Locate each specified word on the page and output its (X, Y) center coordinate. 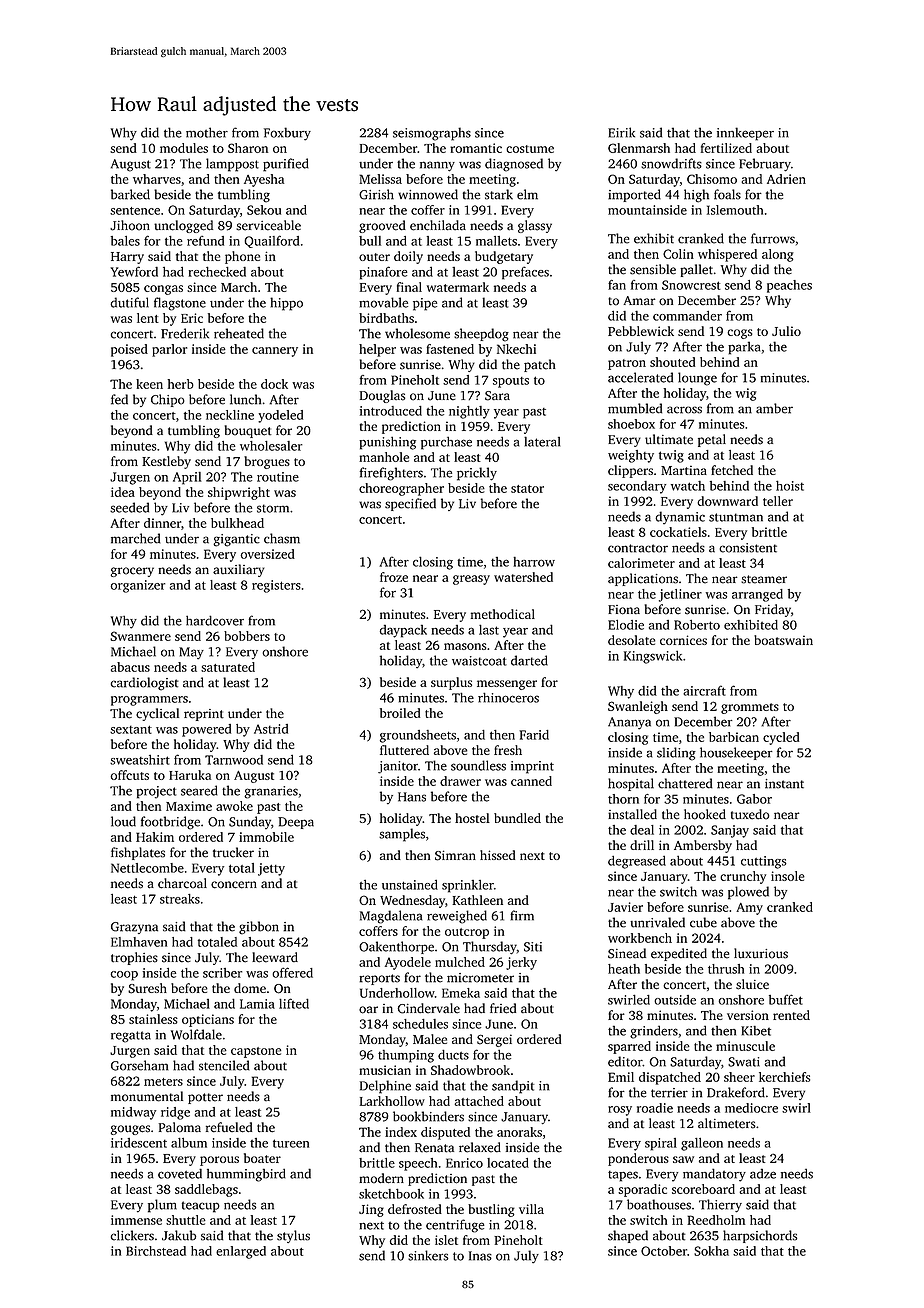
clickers (132, 1235)
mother (207, 132)
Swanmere (140, 636)
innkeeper (745, 134)
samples (402, 835)
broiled (400, 713)
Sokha (711, 1251)
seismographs (432, 134)
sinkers (428, 1255)
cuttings (764, 862)
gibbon (259, 928)
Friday (773, 610)
